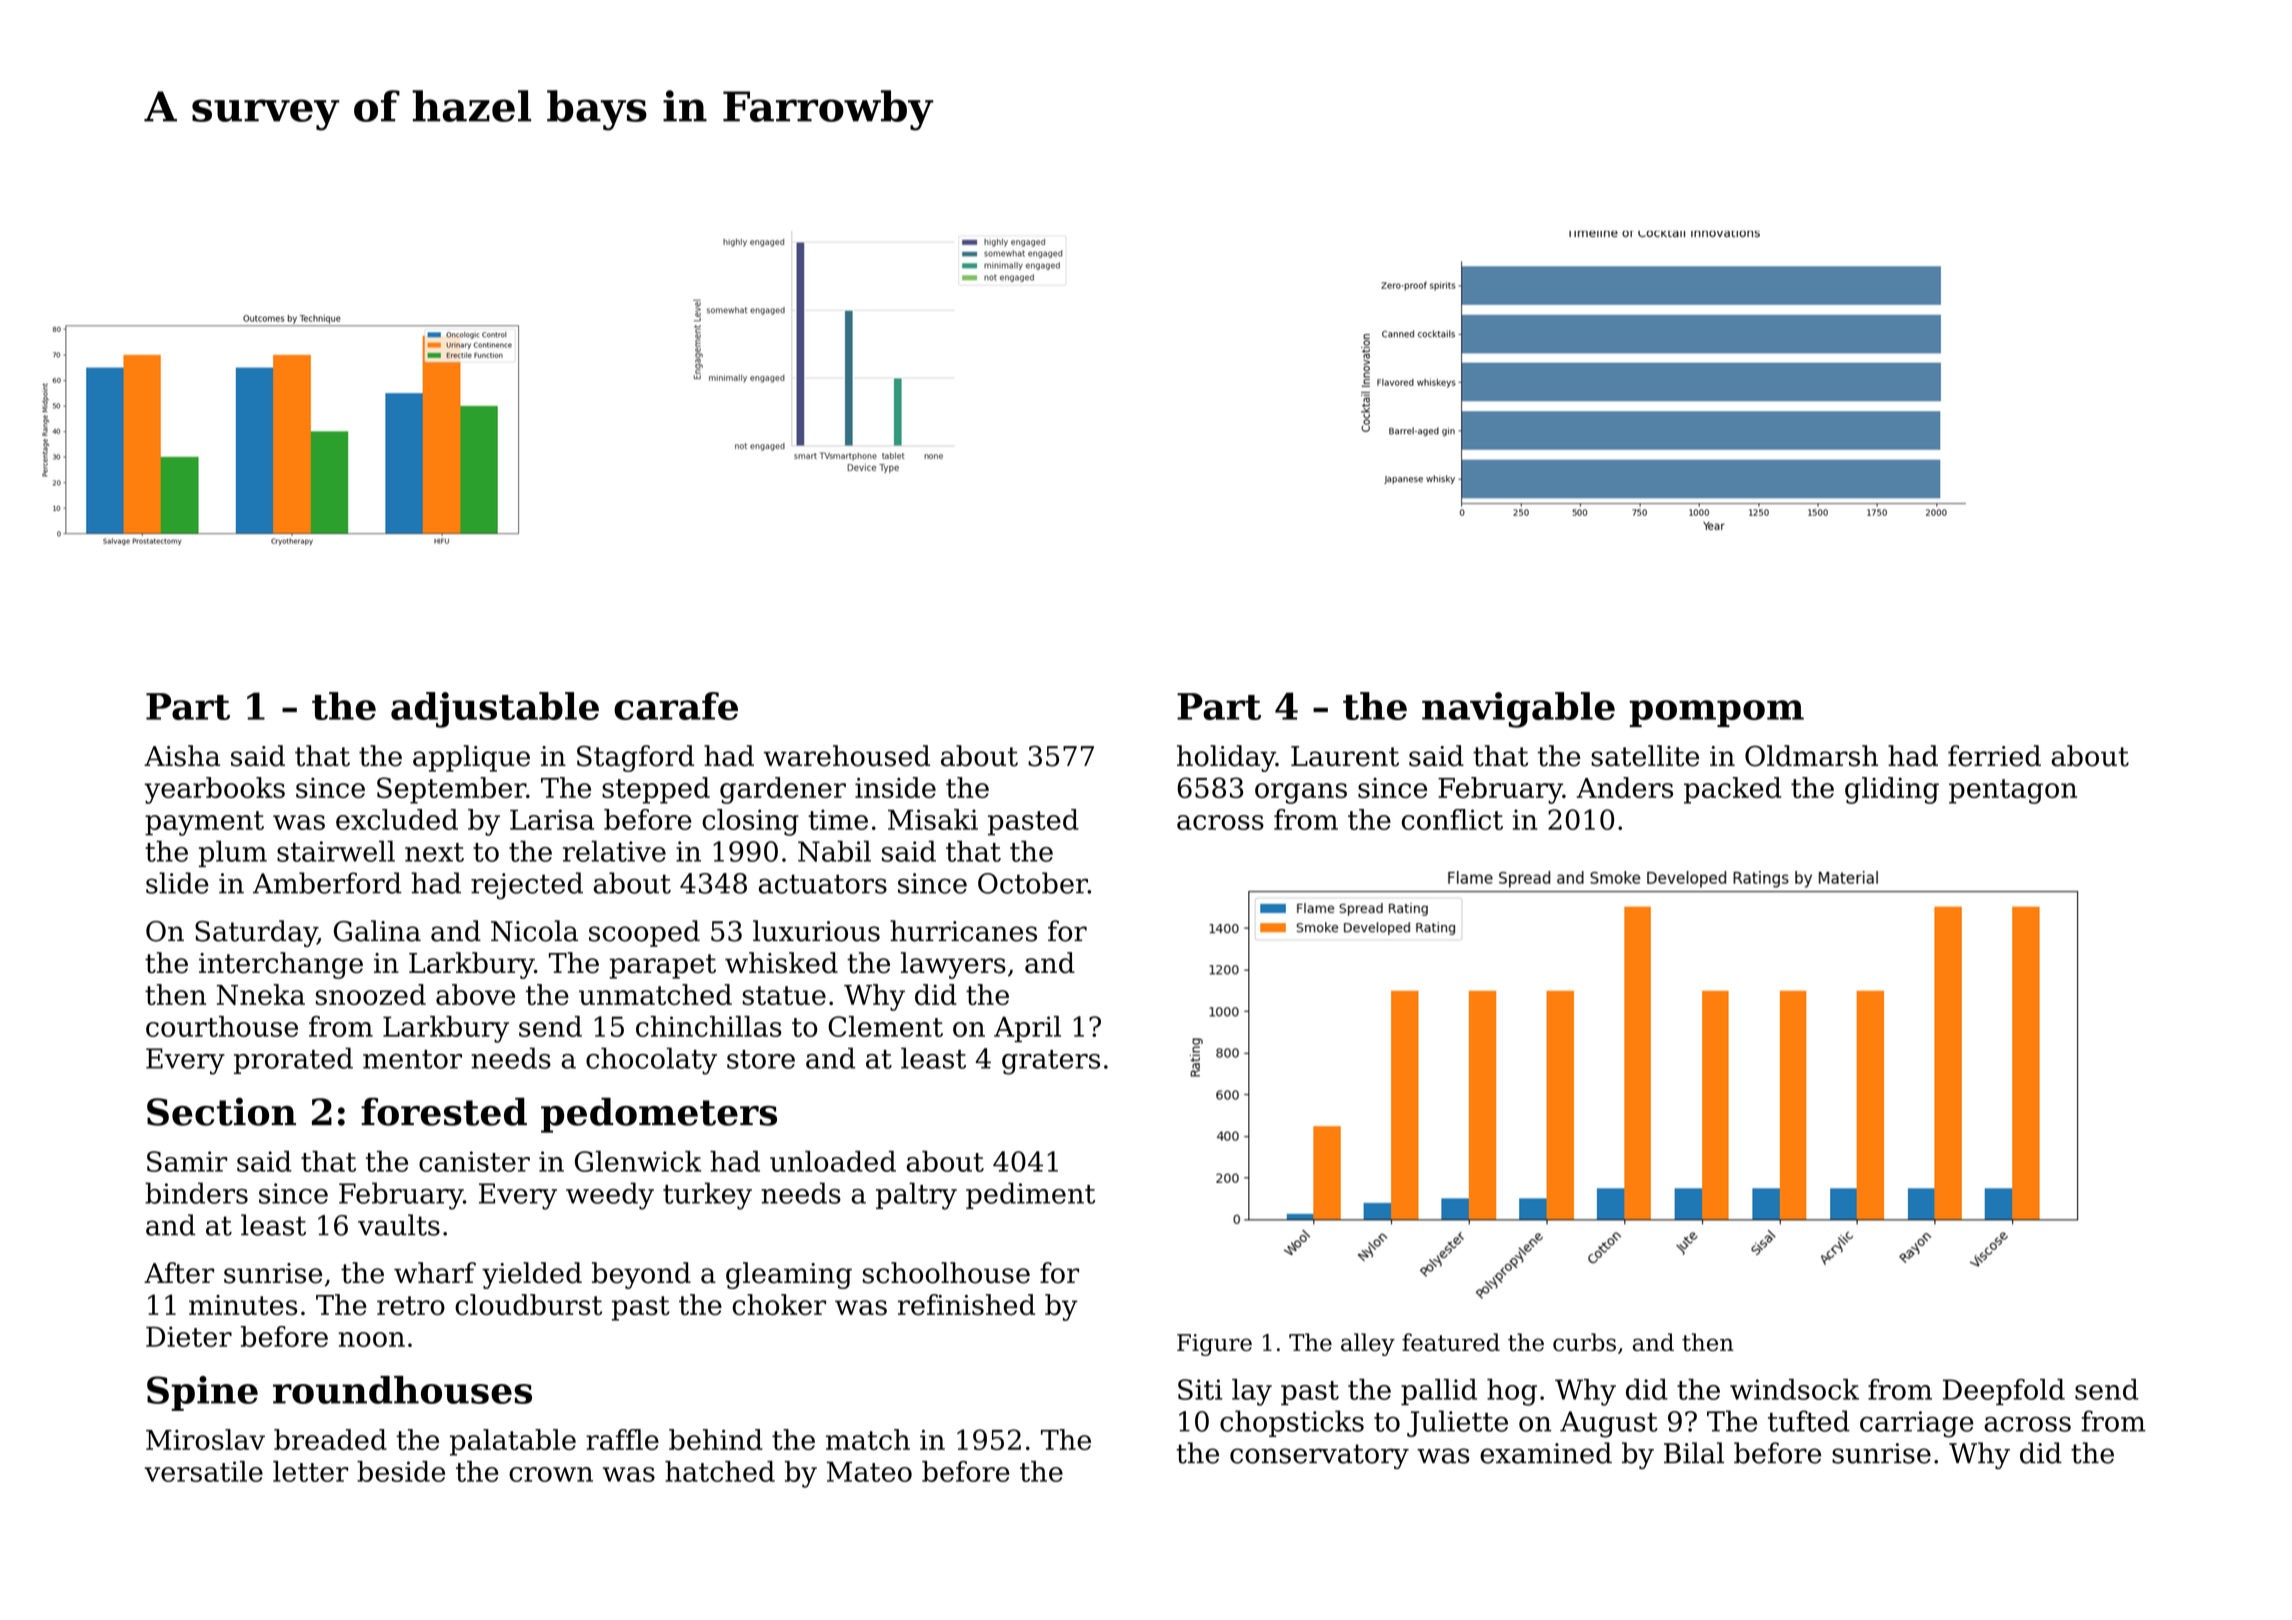 This image has width=2292, height=1620. Describe the element at coordinates (1452, 819) in the image. I see `conflict` at that location.
